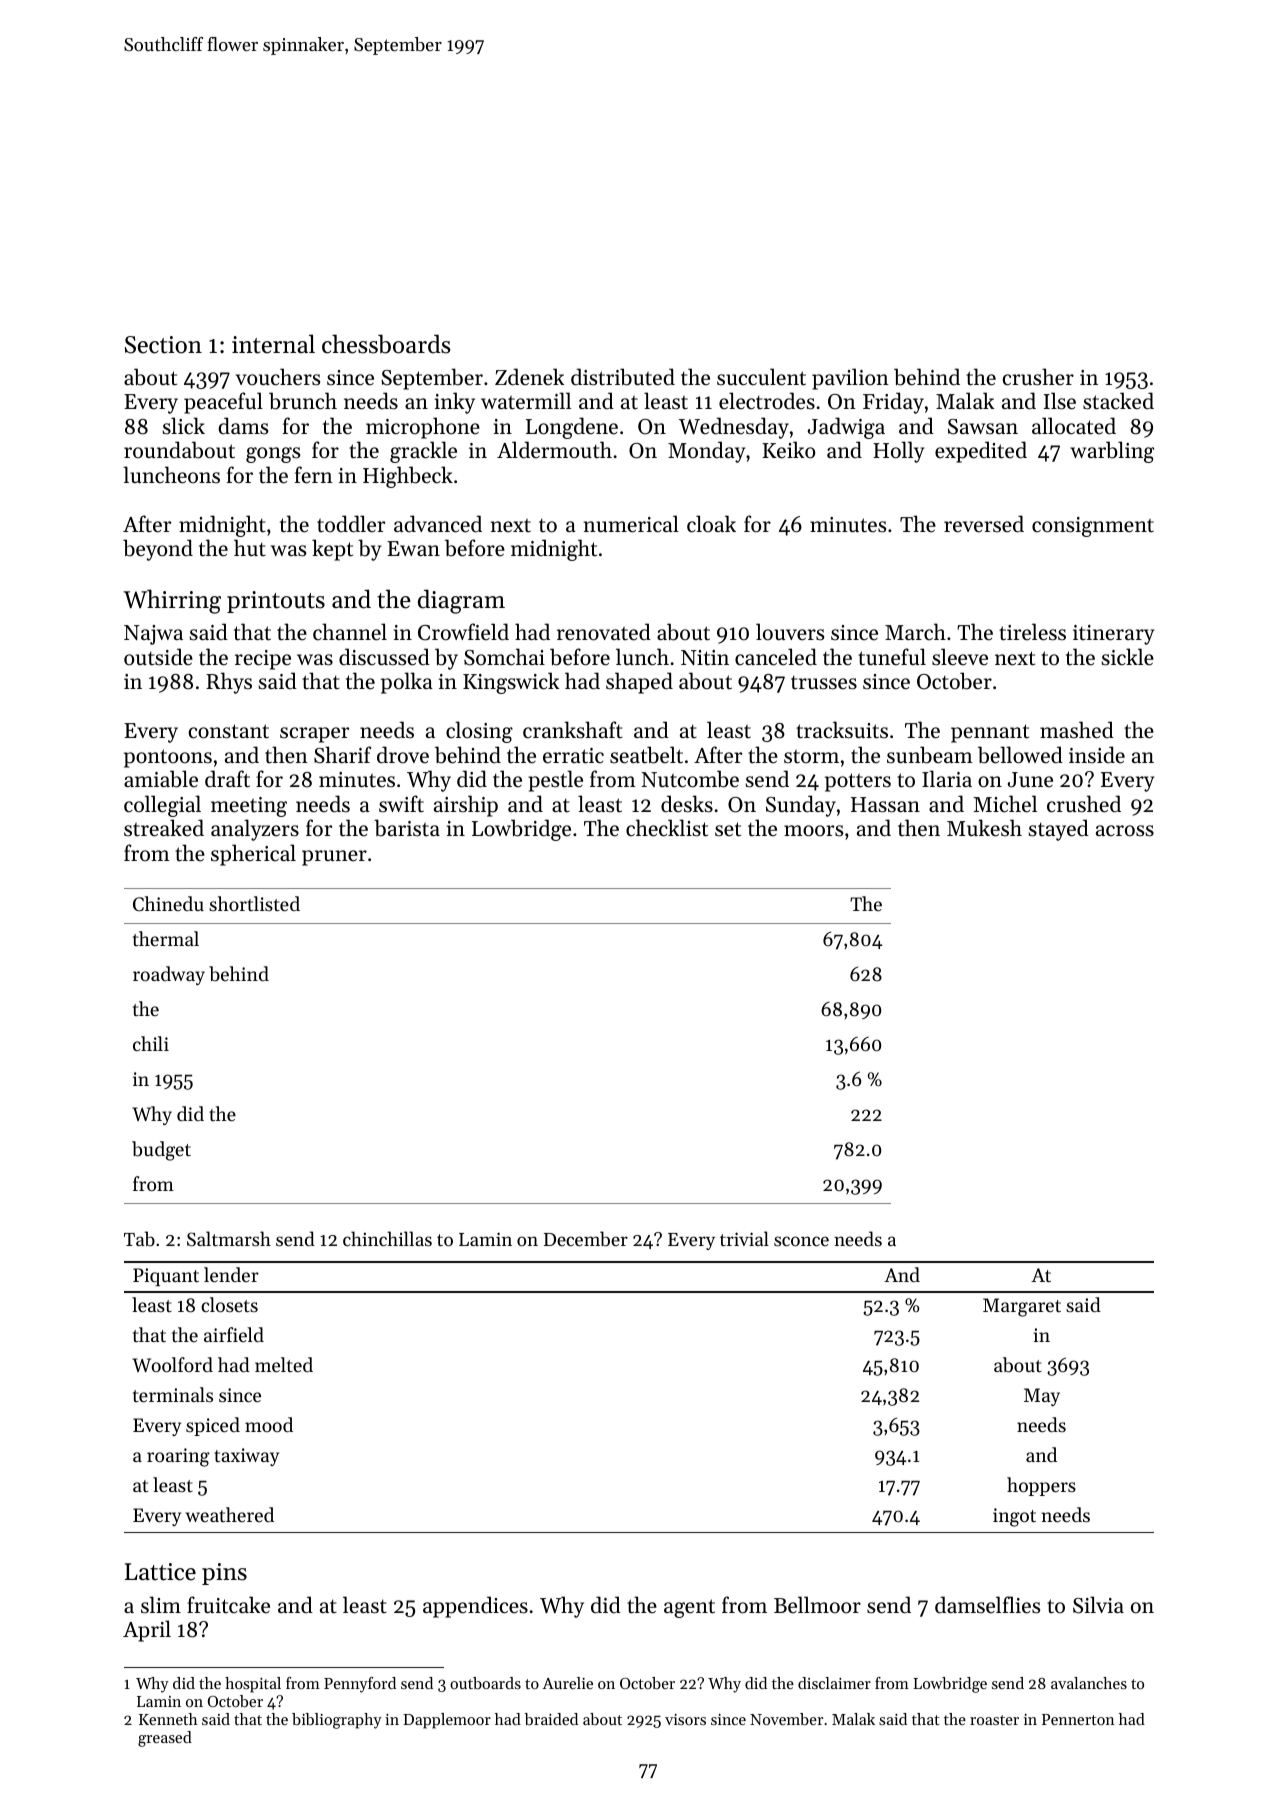  What do you see at coordinates (786, 1719) in the image?
I see `November` at bounding box center [786, 1719].
